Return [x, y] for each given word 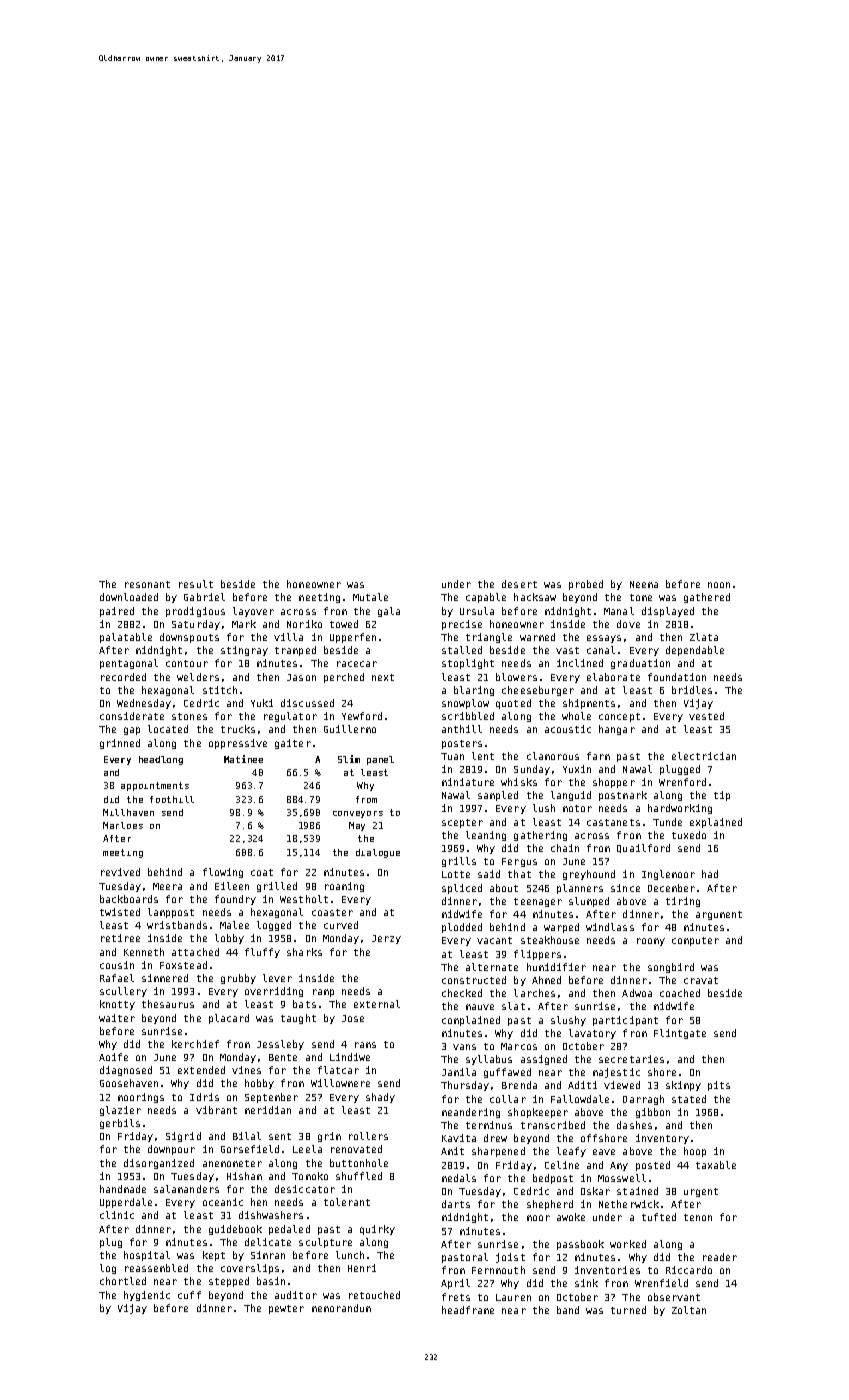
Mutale [370, 597]
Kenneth [144, 952]
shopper [614, 783]
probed [586, 585]
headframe [468, 1310]
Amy [619, 1166]
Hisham [244, 1176]
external [377, 1004]
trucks [238, 729]
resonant [147, 584]
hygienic [147, 1296]
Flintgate [680, 1034]
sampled [498, 796]
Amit [452, 1151]
